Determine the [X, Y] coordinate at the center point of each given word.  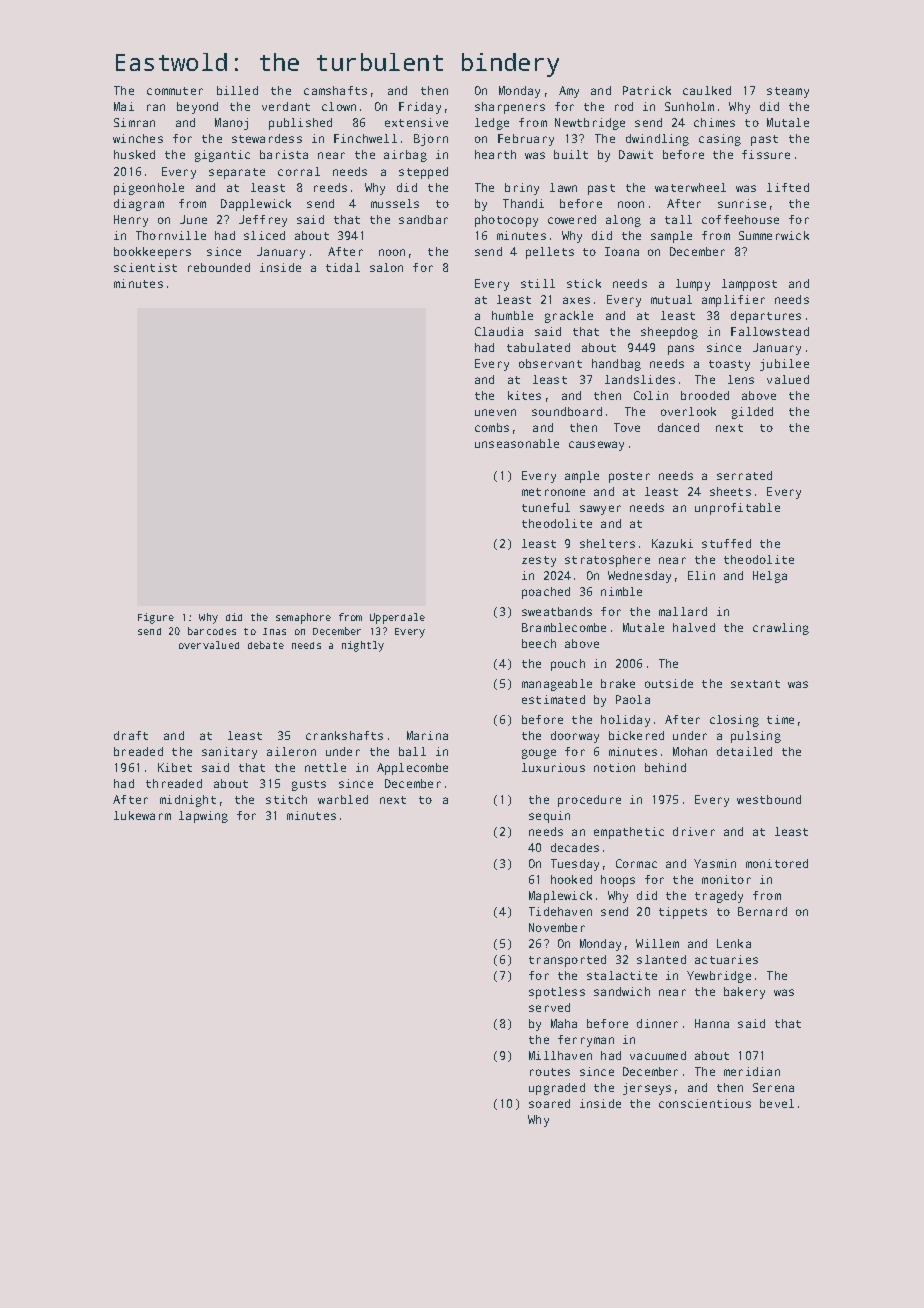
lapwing [203, 817]
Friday [420, 108]
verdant [286, 106]
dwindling [657, 140]
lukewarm [142, 815]
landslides [640, 379]
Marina [427, 735]
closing [734, 721]
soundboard [567, 411]
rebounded [219, 267]
